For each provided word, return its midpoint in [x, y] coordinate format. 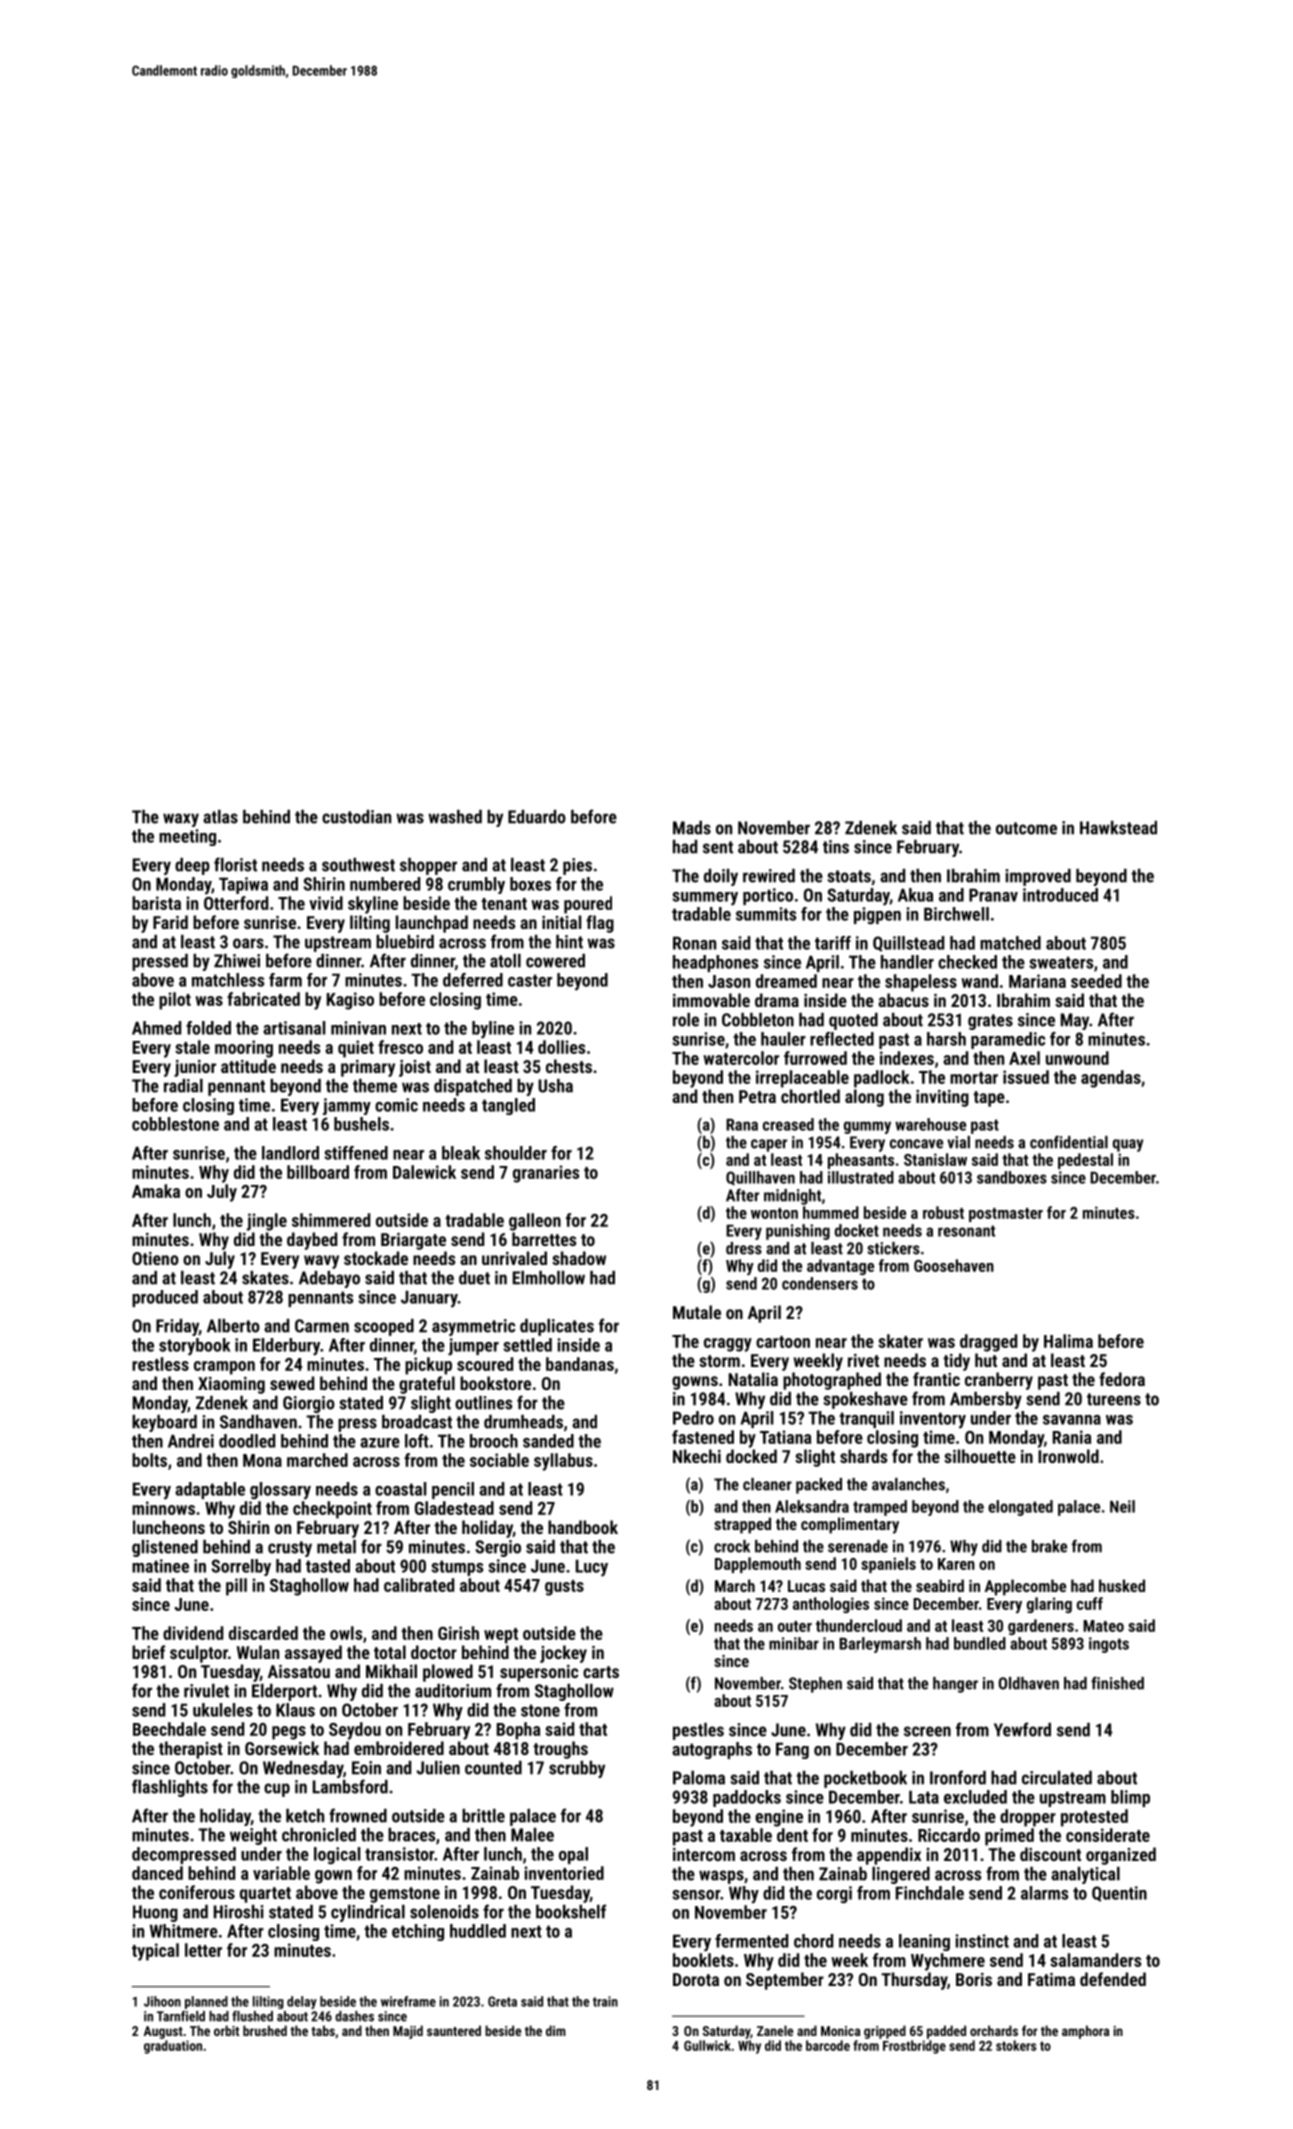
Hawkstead [1118, 828]
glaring [1049, 1605]
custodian [356, 817]
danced [157, 1873]
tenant [504, 904]
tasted [328, 1566]
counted [493, 1768]
